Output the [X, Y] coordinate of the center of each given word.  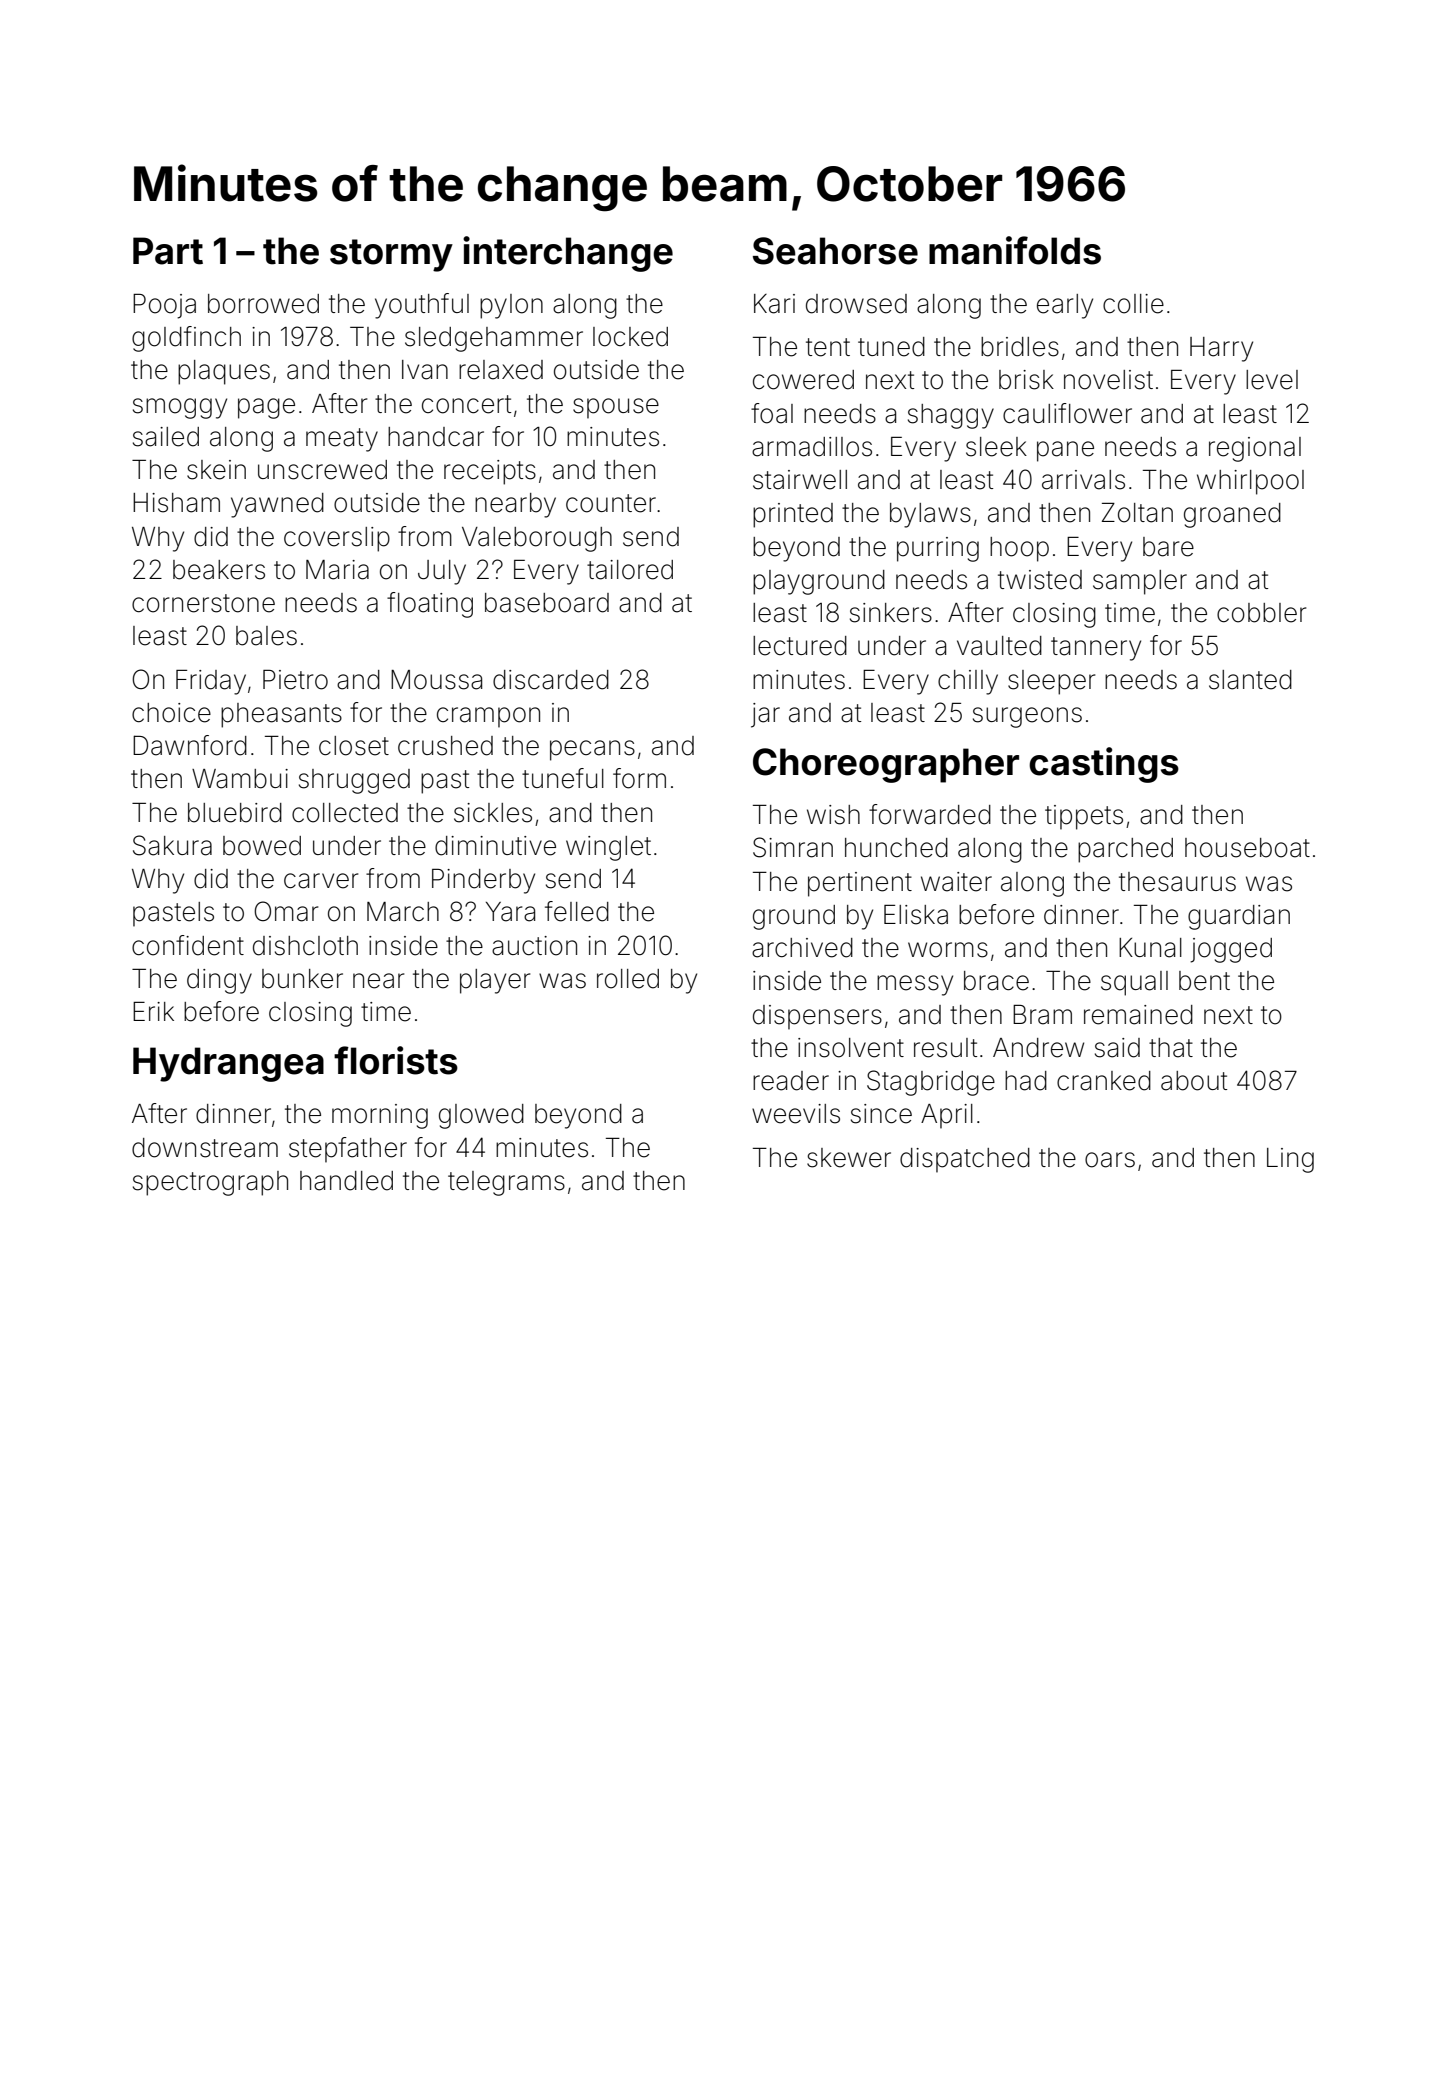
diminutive [495, 846]
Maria [337, 570]
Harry [1221, 349]
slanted [1250, 680]
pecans [592, 750]
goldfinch [186, 339]
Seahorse [835, 251]
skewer [849, 1158]
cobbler [1261, 613]
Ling [1290, 1160]
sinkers [891, 613]
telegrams [506, 1183]
